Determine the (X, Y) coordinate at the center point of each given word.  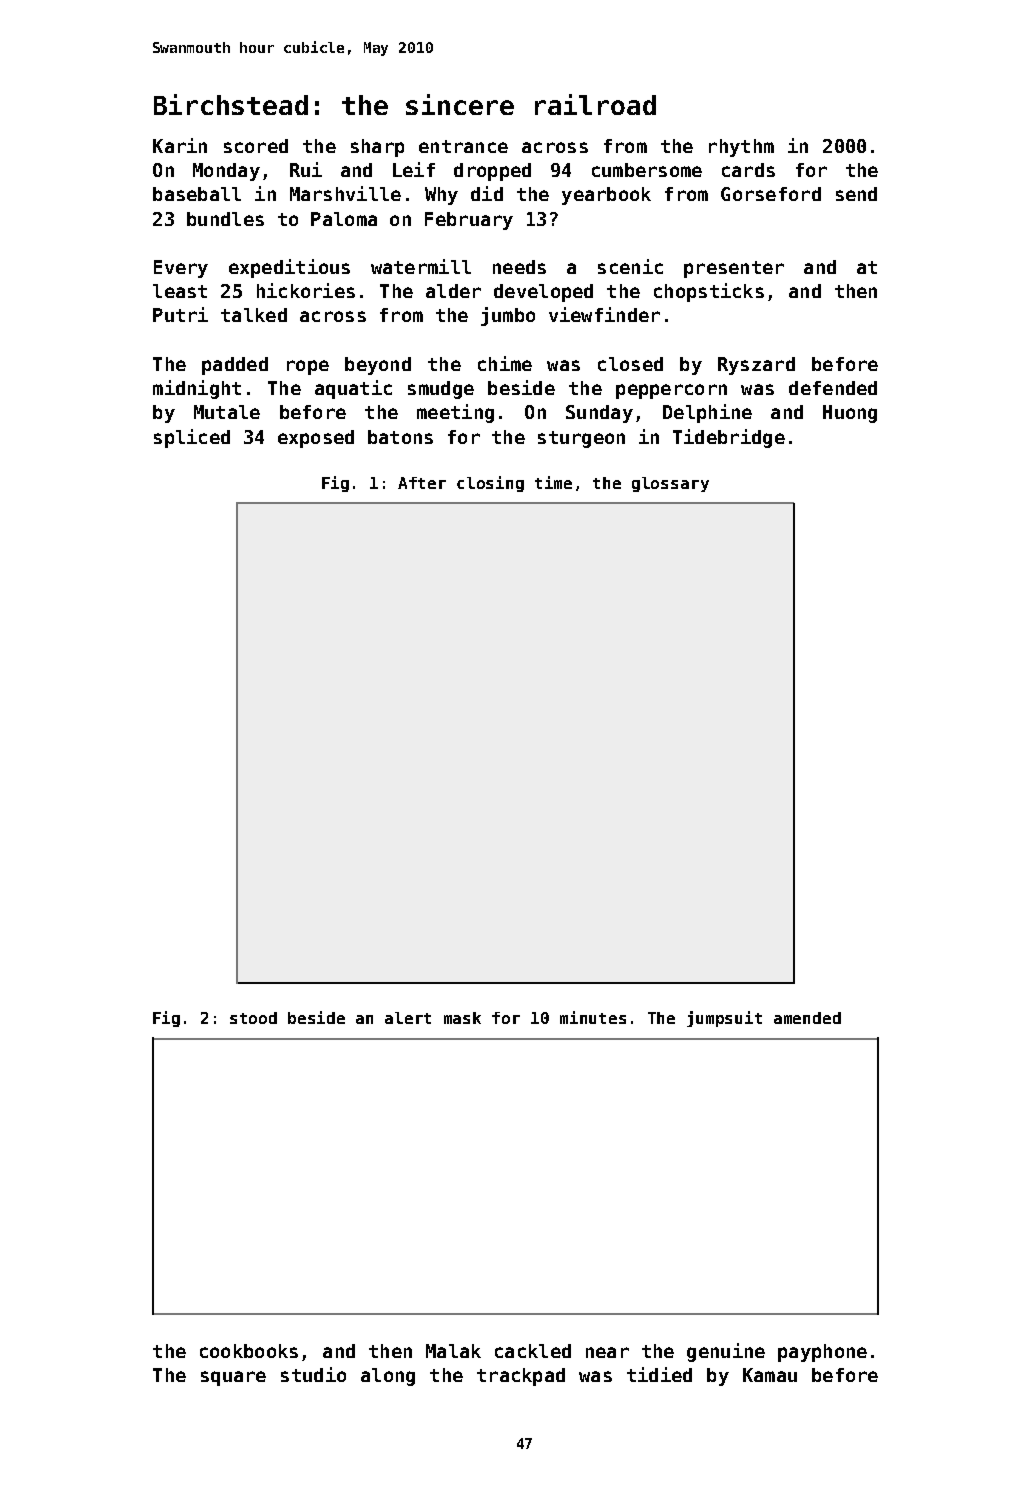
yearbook (606, 196)
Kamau (770, 1375)
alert (408, 1018)
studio (313, 1374)
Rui (306, 169)
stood (253, 1018)
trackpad (521, 1377)
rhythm (741, 148)
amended (807, 1018)
